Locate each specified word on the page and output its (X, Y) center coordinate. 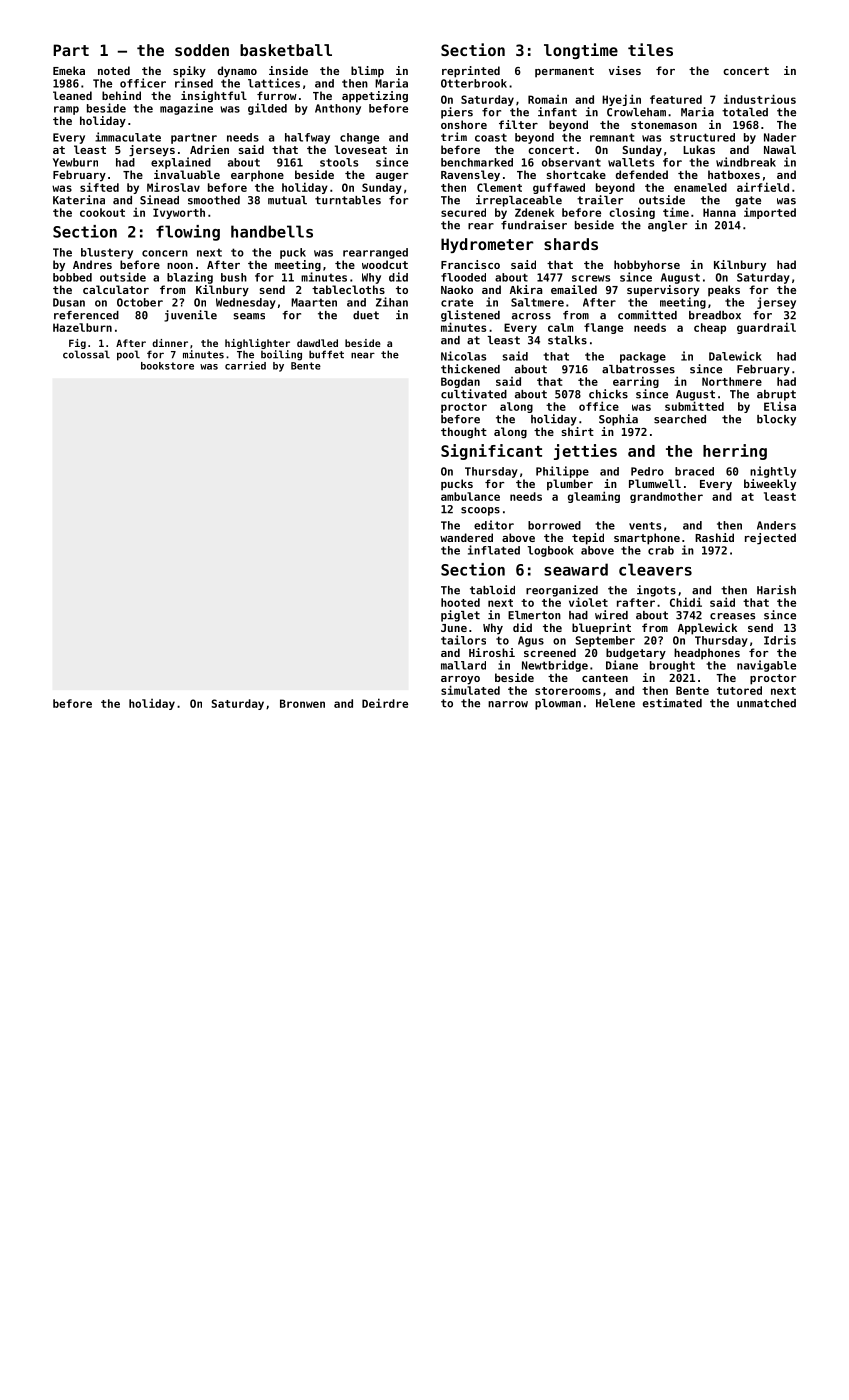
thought (464, 433)
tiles (650, 49)
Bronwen (302, 703)
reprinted (471, 72)
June (454, 628)
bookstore (167, 366)
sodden (202, 50)
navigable (766, 666)
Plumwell (655, 483)
